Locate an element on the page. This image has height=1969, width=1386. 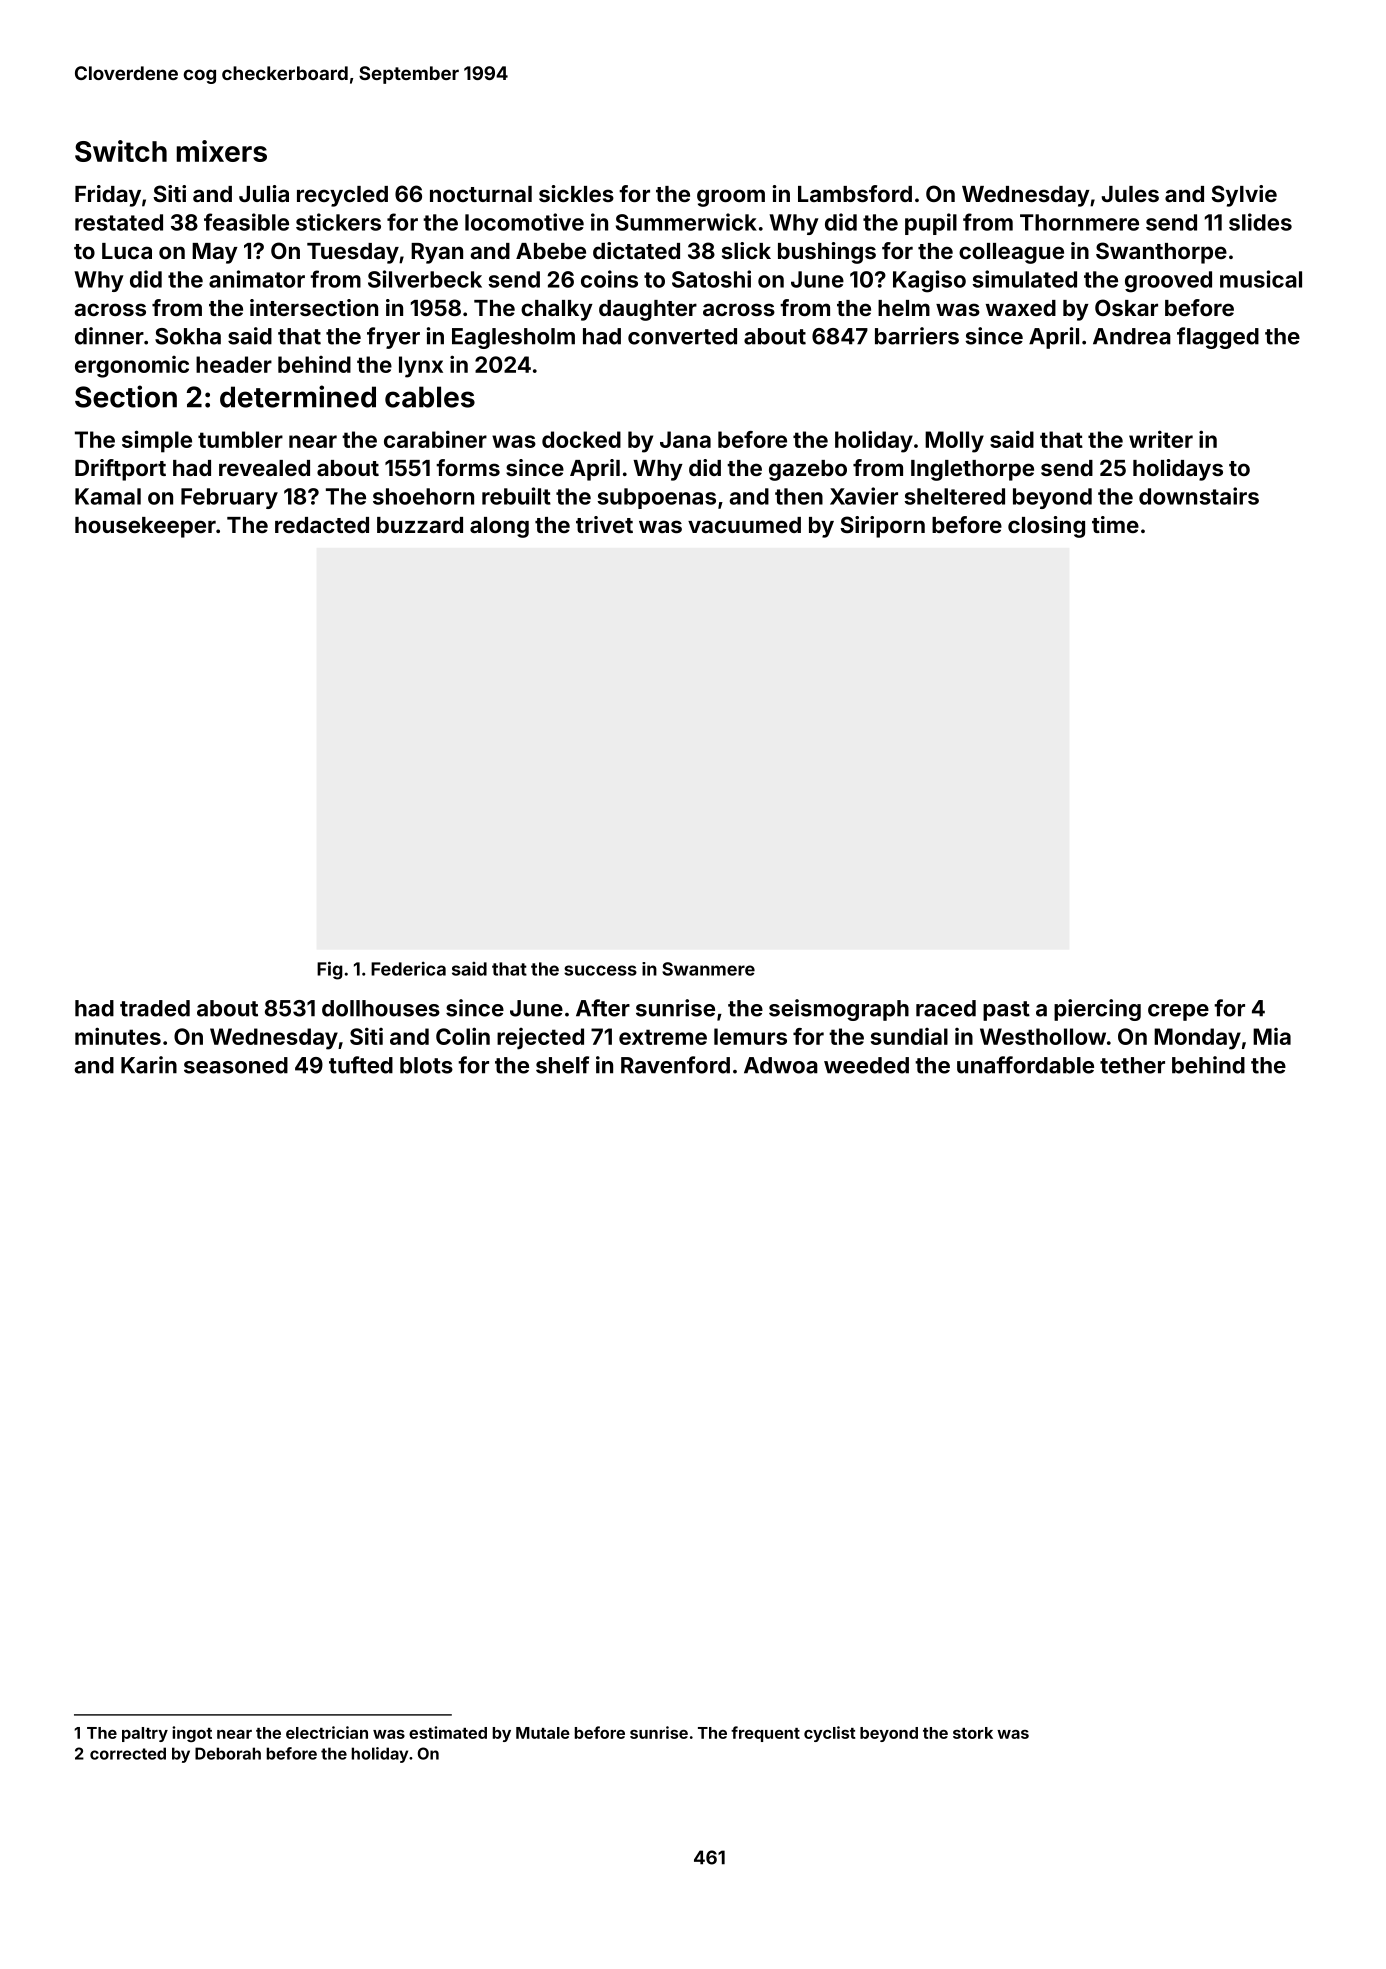
traded is located at coordinates (155, 1008).
